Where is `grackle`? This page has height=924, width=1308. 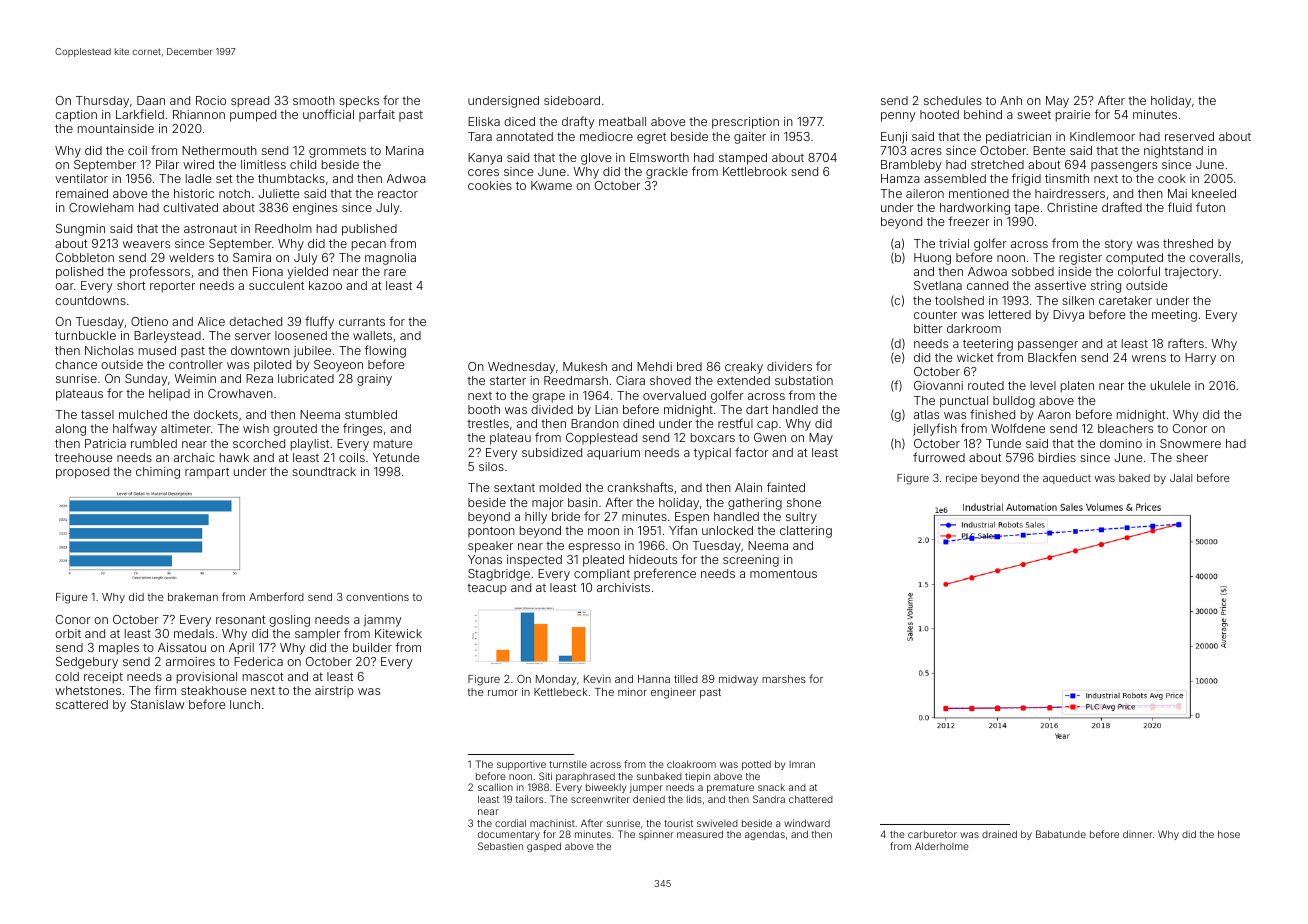
grackle is located at coordinates (667, 173).
